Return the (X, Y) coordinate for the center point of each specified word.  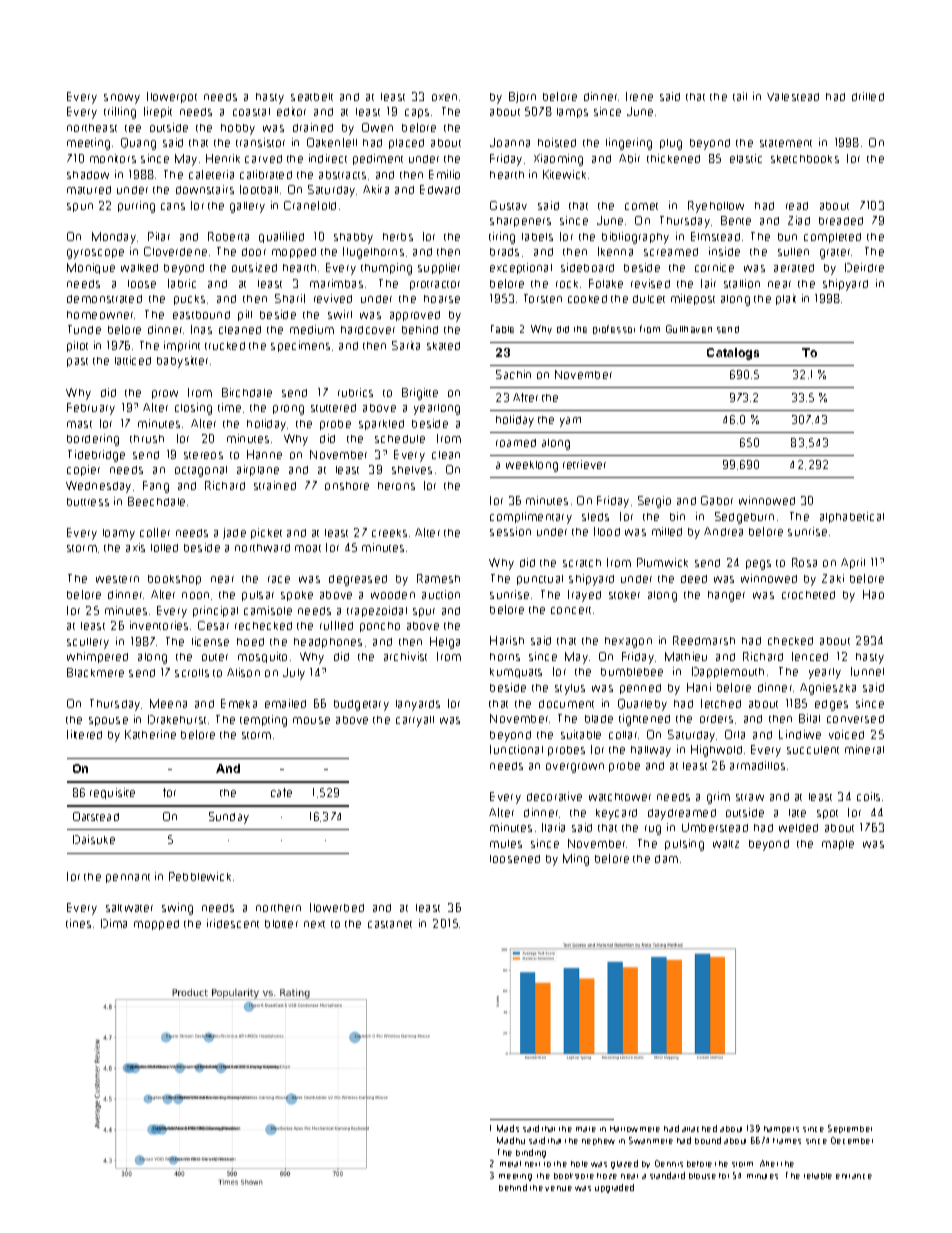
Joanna (510, 142)
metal (510, 1164)
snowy (122, 99)
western (117, 579)
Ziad (799, 220)
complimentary (531, 518)
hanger (726, 596)
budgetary (361, 705)
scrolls (192, 673)
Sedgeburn (744, 518)
